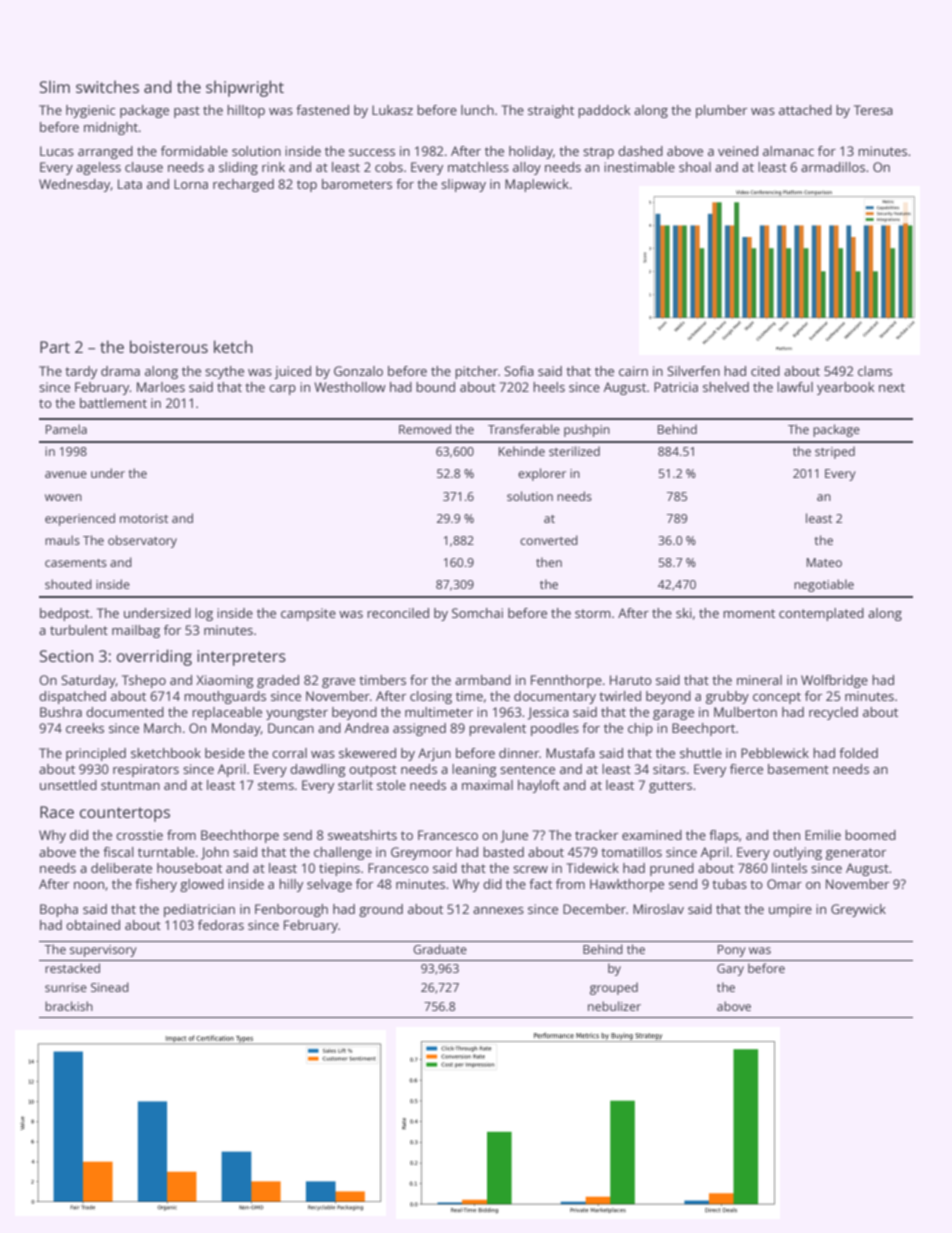 Image resolution: width=952 pixels, height=1233 pixels. What do you see at coordinates (483, 680) in the screenshot?
I see `armband` at bounding box center [483, 680].
